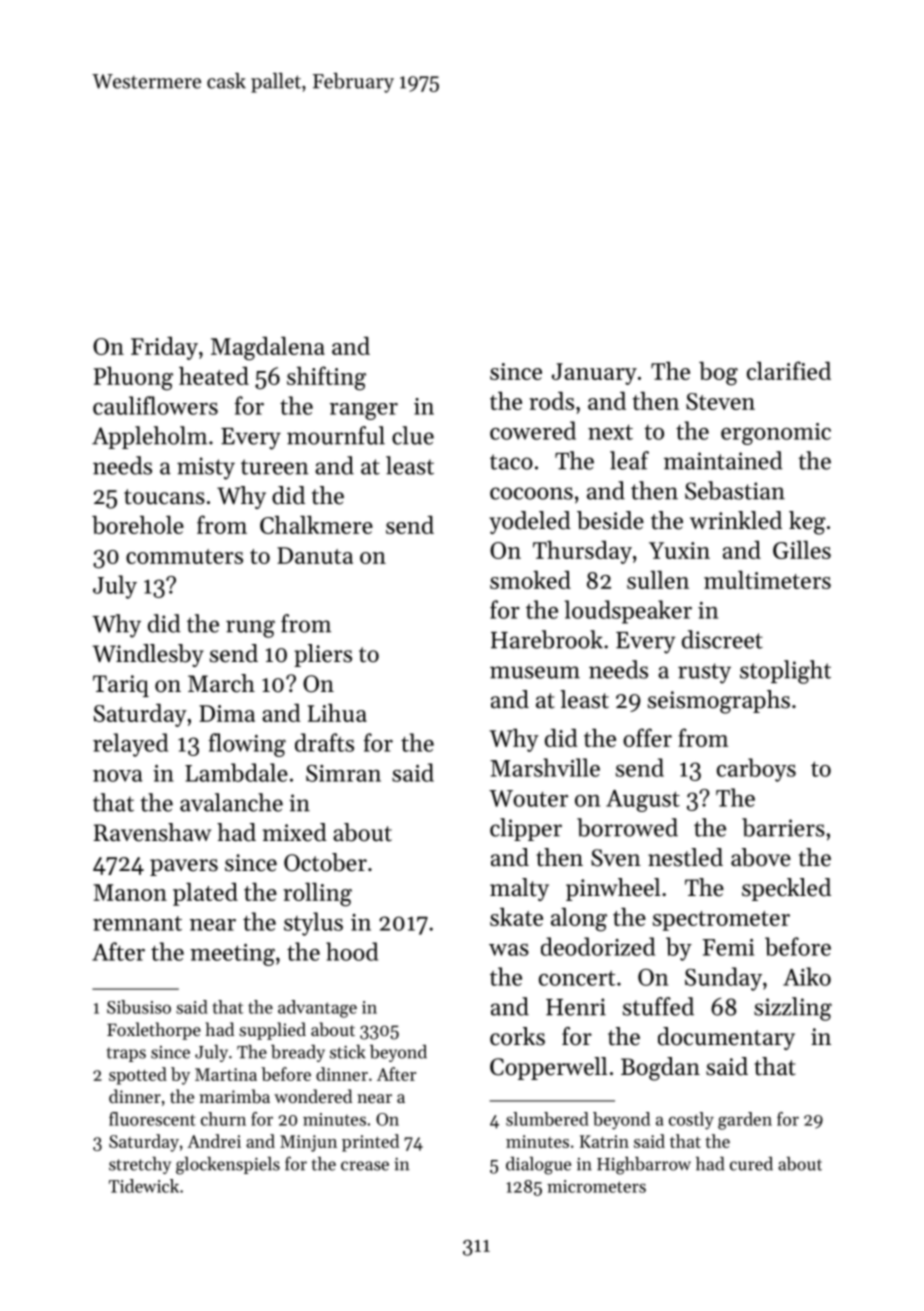  I want to click on hood, so click(352, 951).
